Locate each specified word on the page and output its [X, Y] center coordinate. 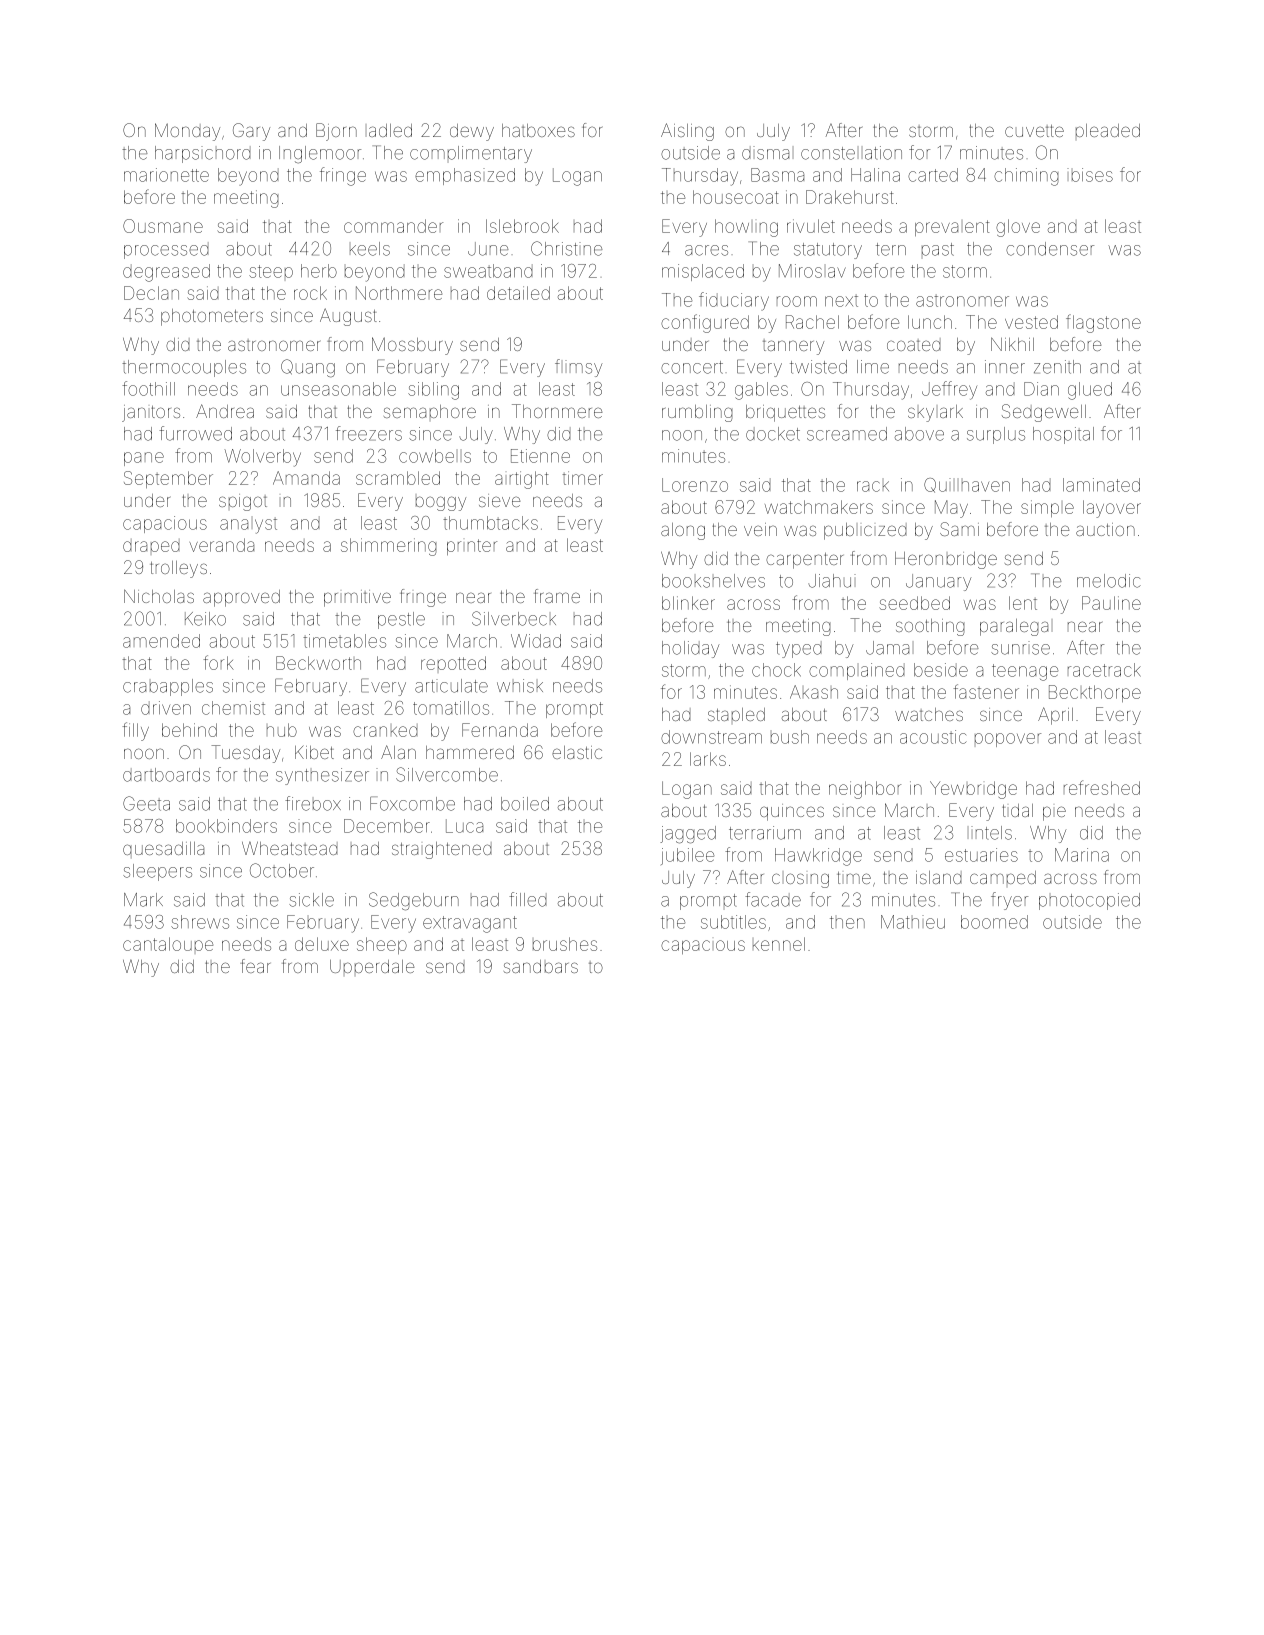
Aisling [687, 132]
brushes [565, 944]
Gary [251, 132]
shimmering [389, 547]
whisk [520, 686]
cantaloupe [168, 944]
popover [1008, 740]
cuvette [1034, 131]
